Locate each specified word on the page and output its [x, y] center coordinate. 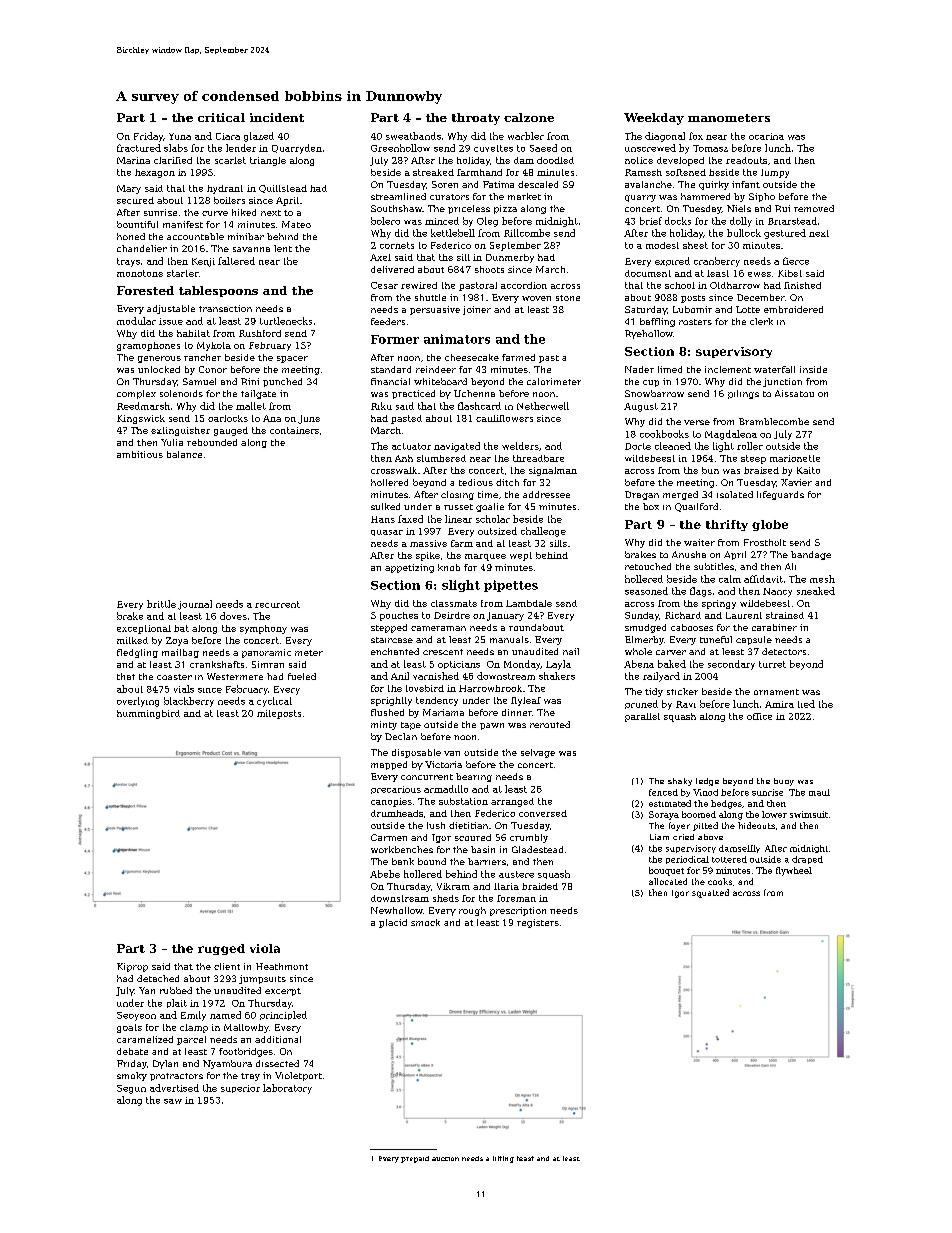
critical [221, 117]
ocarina [766, 136]
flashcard [479, 406]
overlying [138, 702]
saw [173, 1101]
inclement [728, 369]
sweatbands [413, 136]
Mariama [443, 712]
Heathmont [282, 966]
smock [425, 922]
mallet [251, 406]
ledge [707, 782]
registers [538, 923]
